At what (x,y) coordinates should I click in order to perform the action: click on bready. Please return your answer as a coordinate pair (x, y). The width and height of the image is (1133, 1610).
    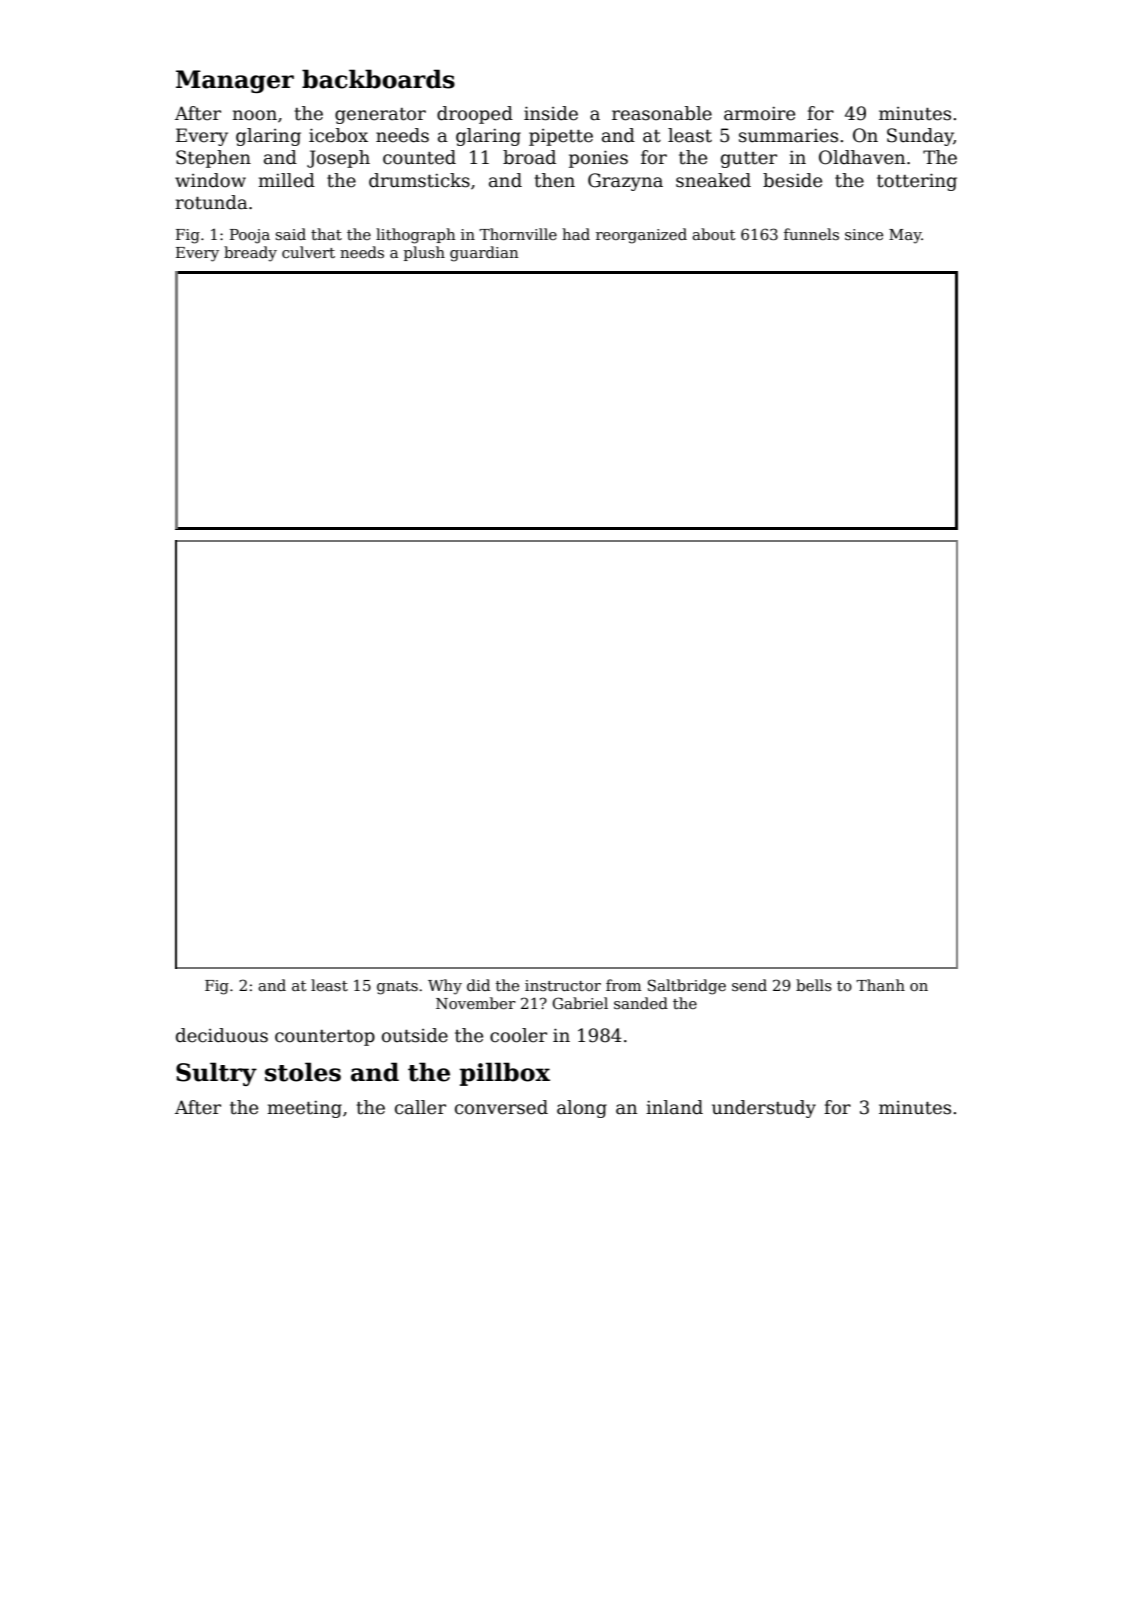
    Looking at the image, I should click on (250, 254).
